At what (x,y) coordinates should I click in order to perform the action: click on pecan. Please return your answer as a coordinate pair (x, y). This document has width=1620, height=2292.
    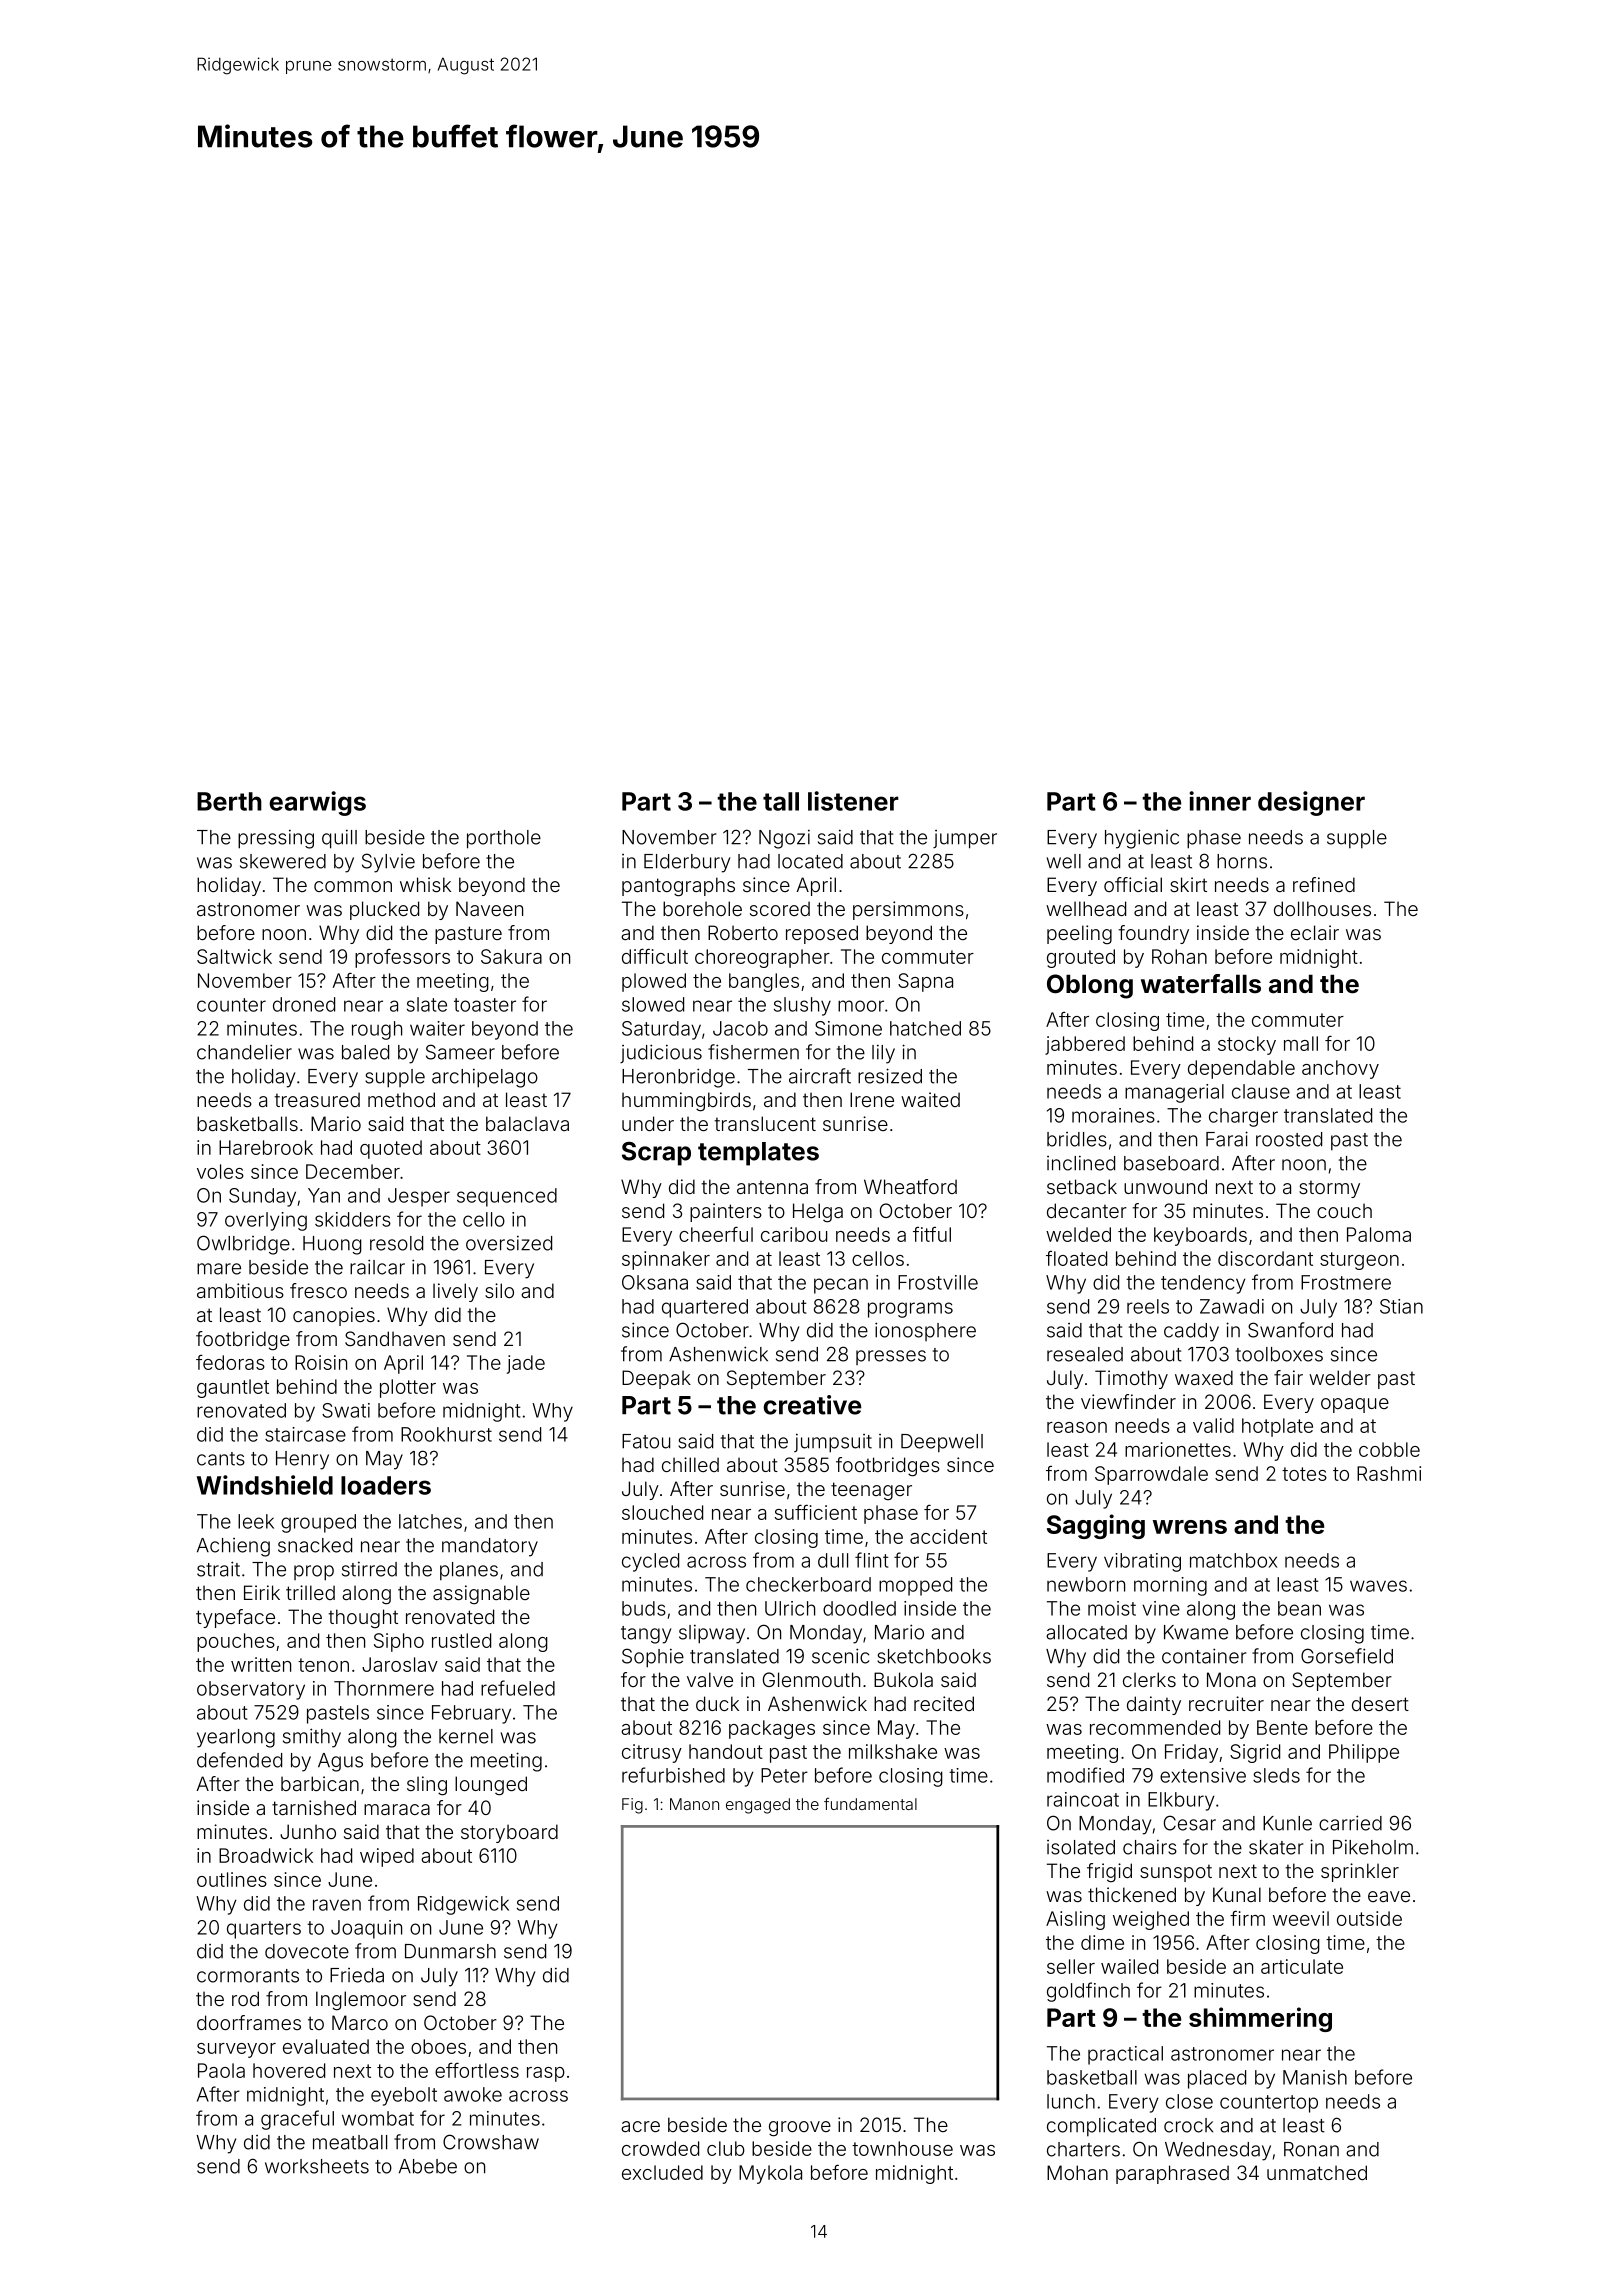
    Looking at the image, I should click on (841, 1286).
